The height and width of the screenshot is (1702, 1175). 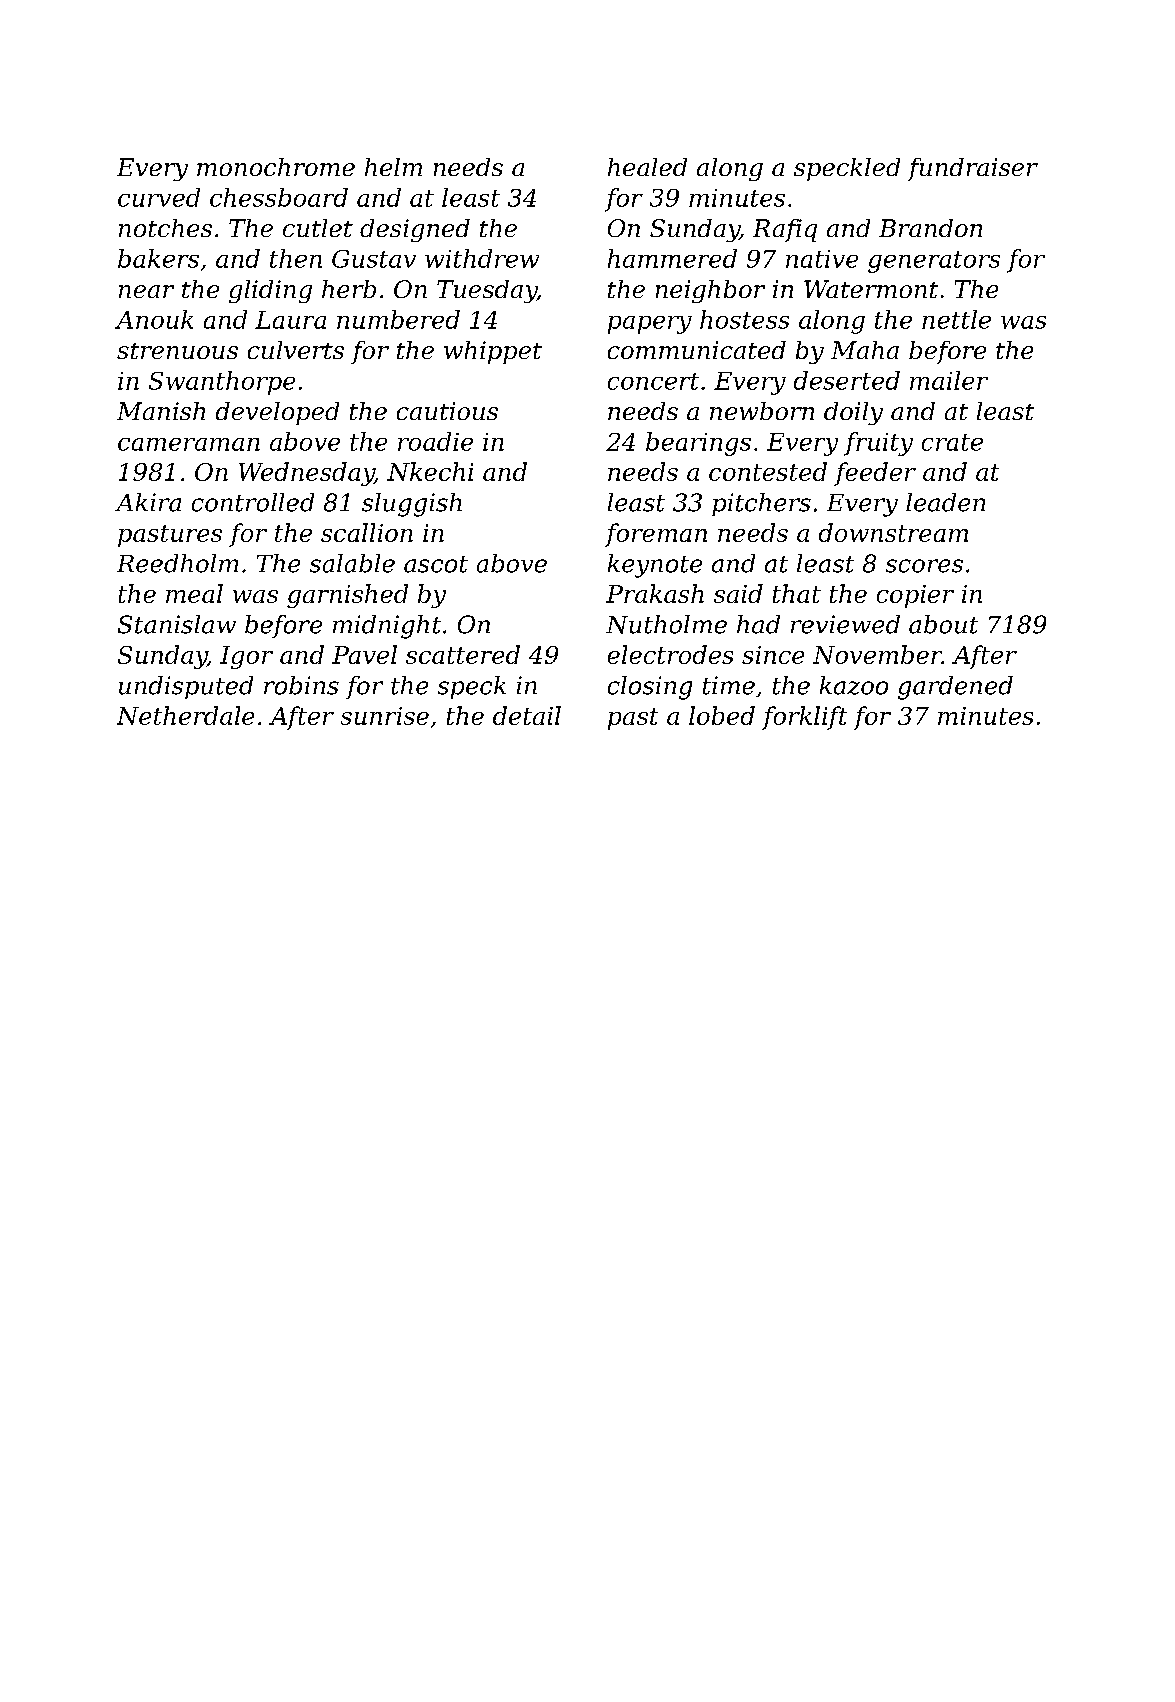 What do you see at coordinates (276, 167) in the screenshot?
I see `monochrome` at bounding box center [276, 167].
